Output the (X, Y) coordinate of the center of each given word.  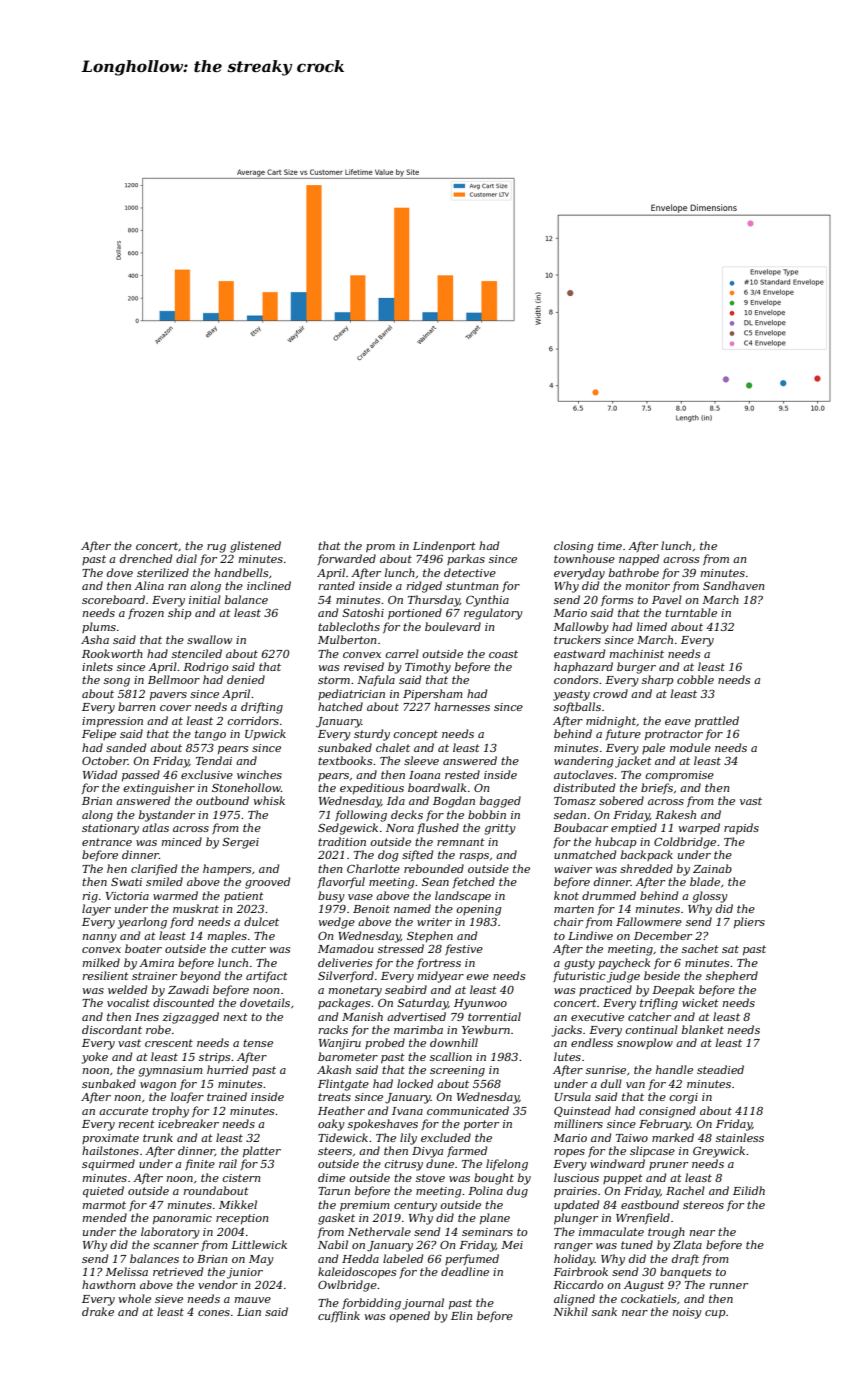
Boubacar (580, 827)
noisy (687, 1313)
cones (214, 1313)
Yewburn (486, 1029)
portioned (415, 613)
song (117, 682)
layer (96, 910)
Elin (462, 1315)
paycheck (624, 964)
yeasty (571, 695)
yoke (94, 1058)
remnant (461, 842)
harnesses (462, 706)
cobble (695, 679)
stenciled (197, 653)
